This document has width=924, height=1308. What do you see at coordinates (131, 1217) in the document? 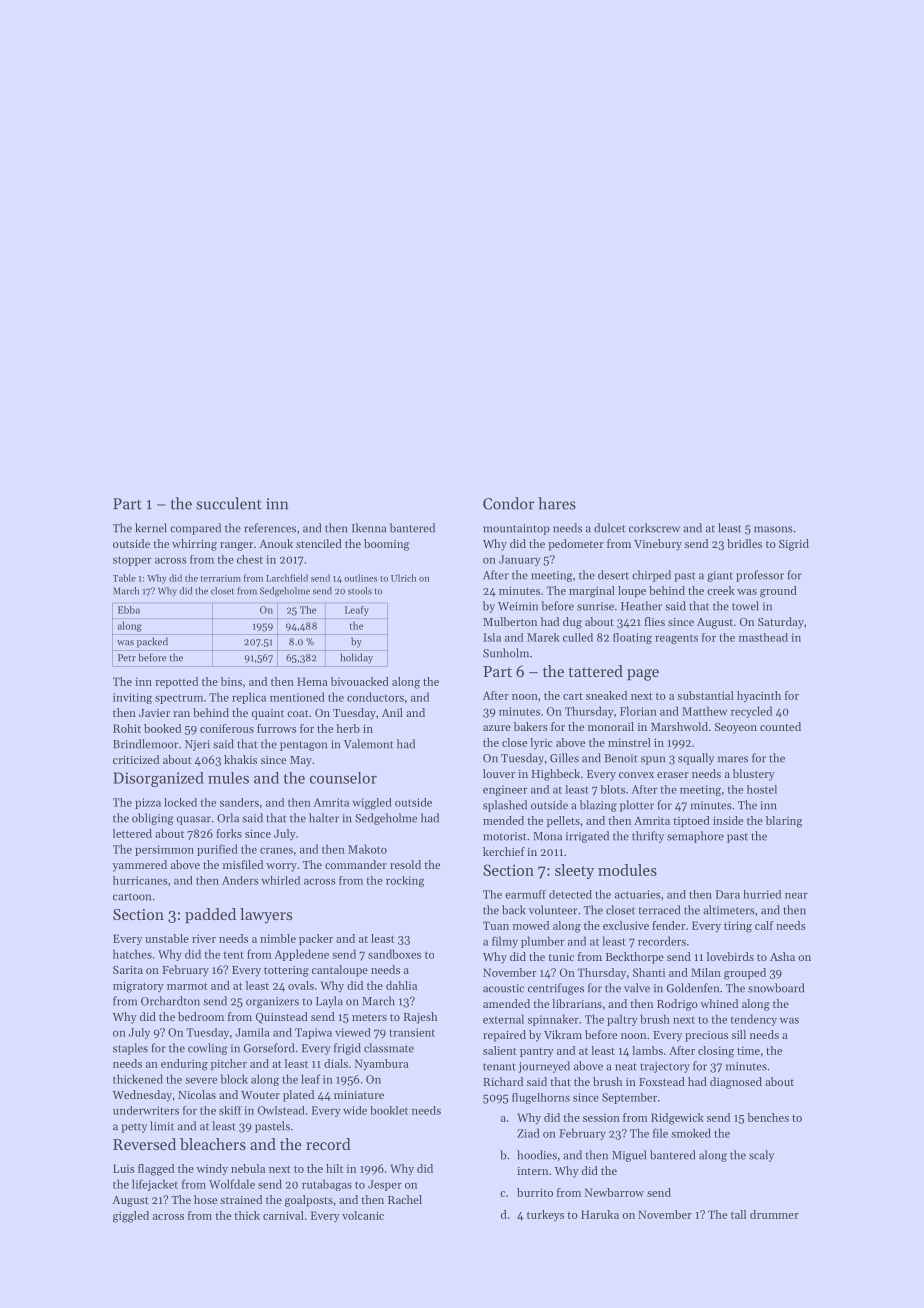
I see `giggled` at bounding box center [131, 1217].
